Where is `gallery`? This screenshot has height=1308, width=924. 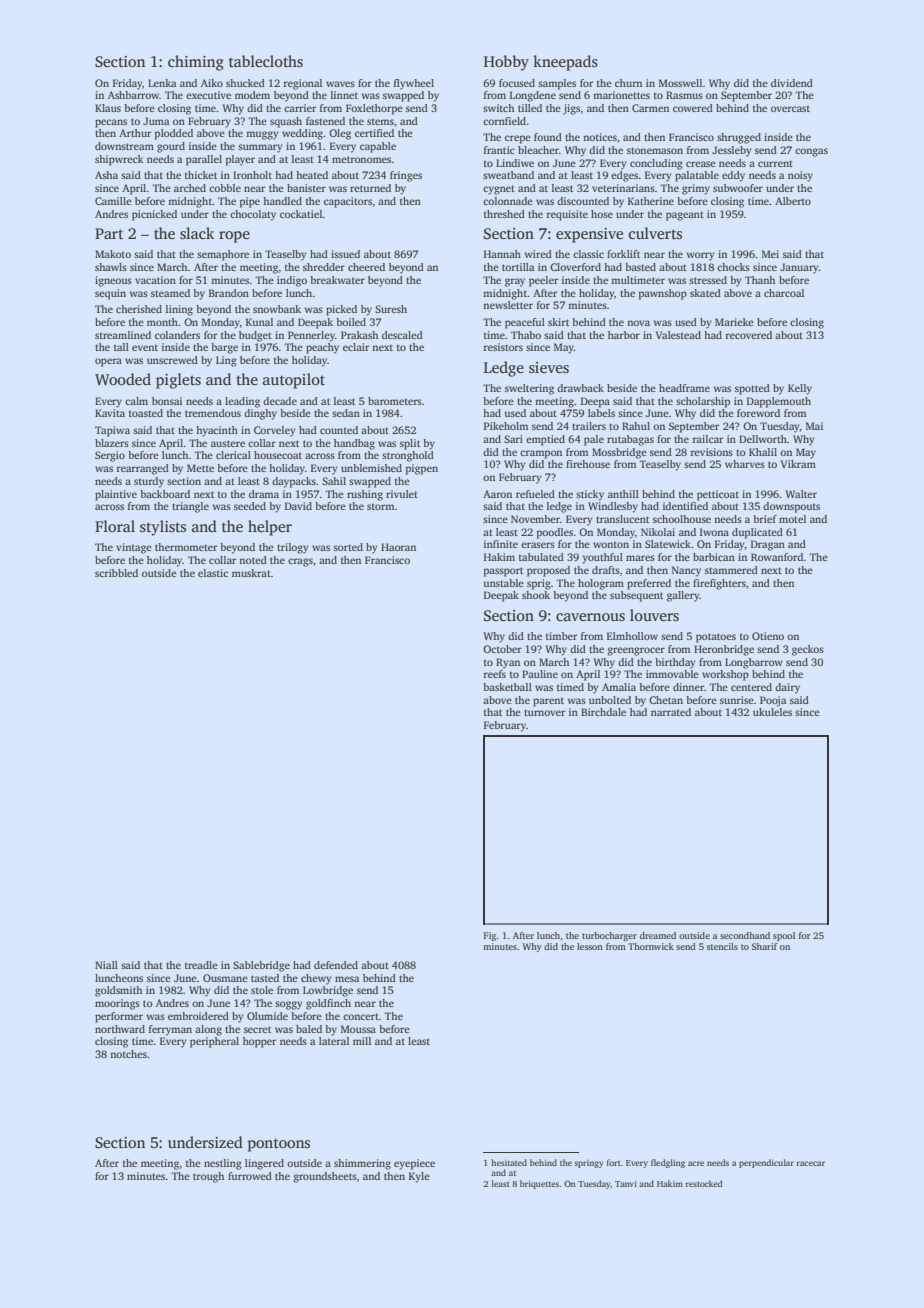
gallery is located at coordinates (683, 596).
